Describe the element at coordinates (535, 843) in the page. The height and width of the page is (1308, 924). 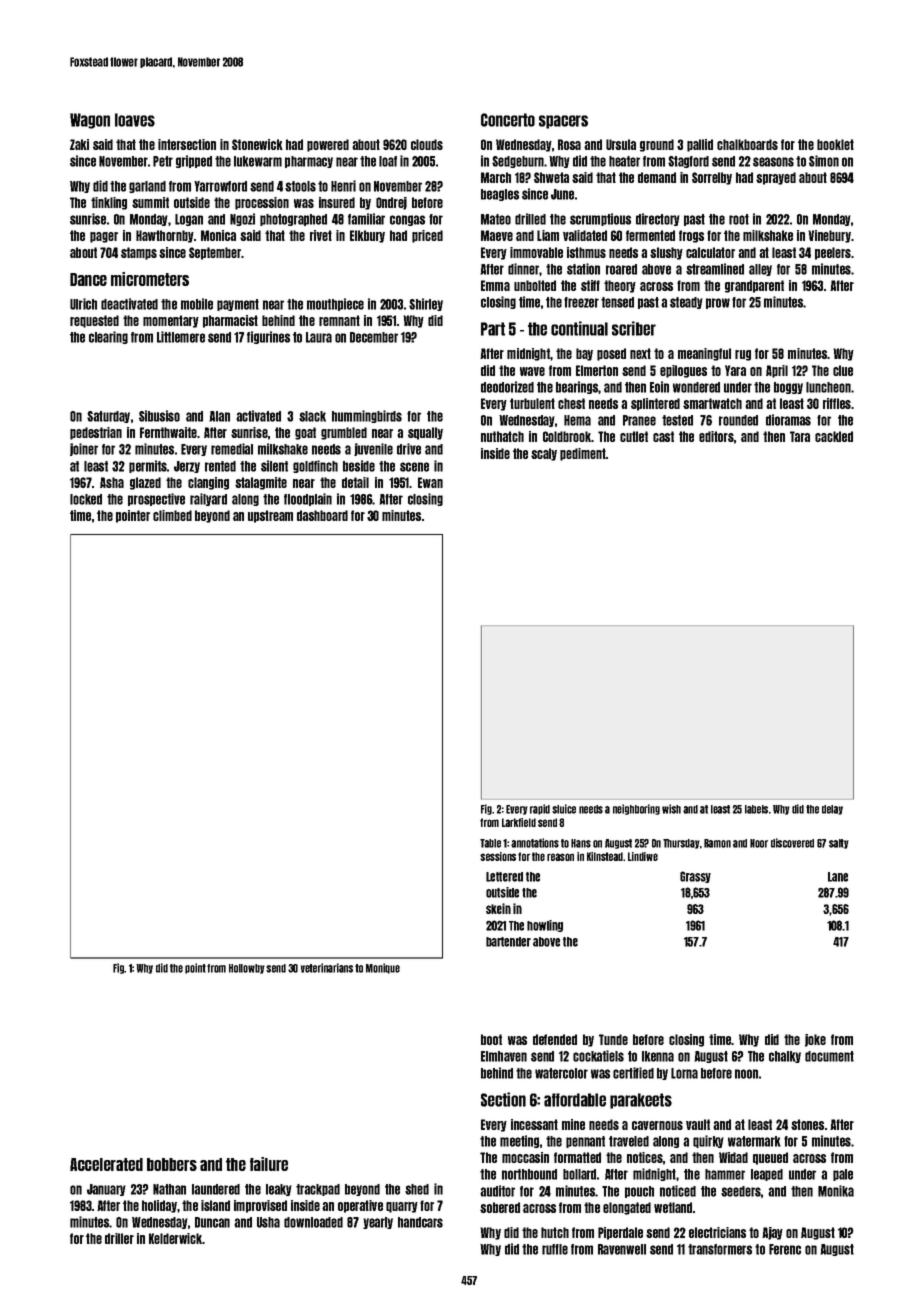
I see `annotations` at that location.
